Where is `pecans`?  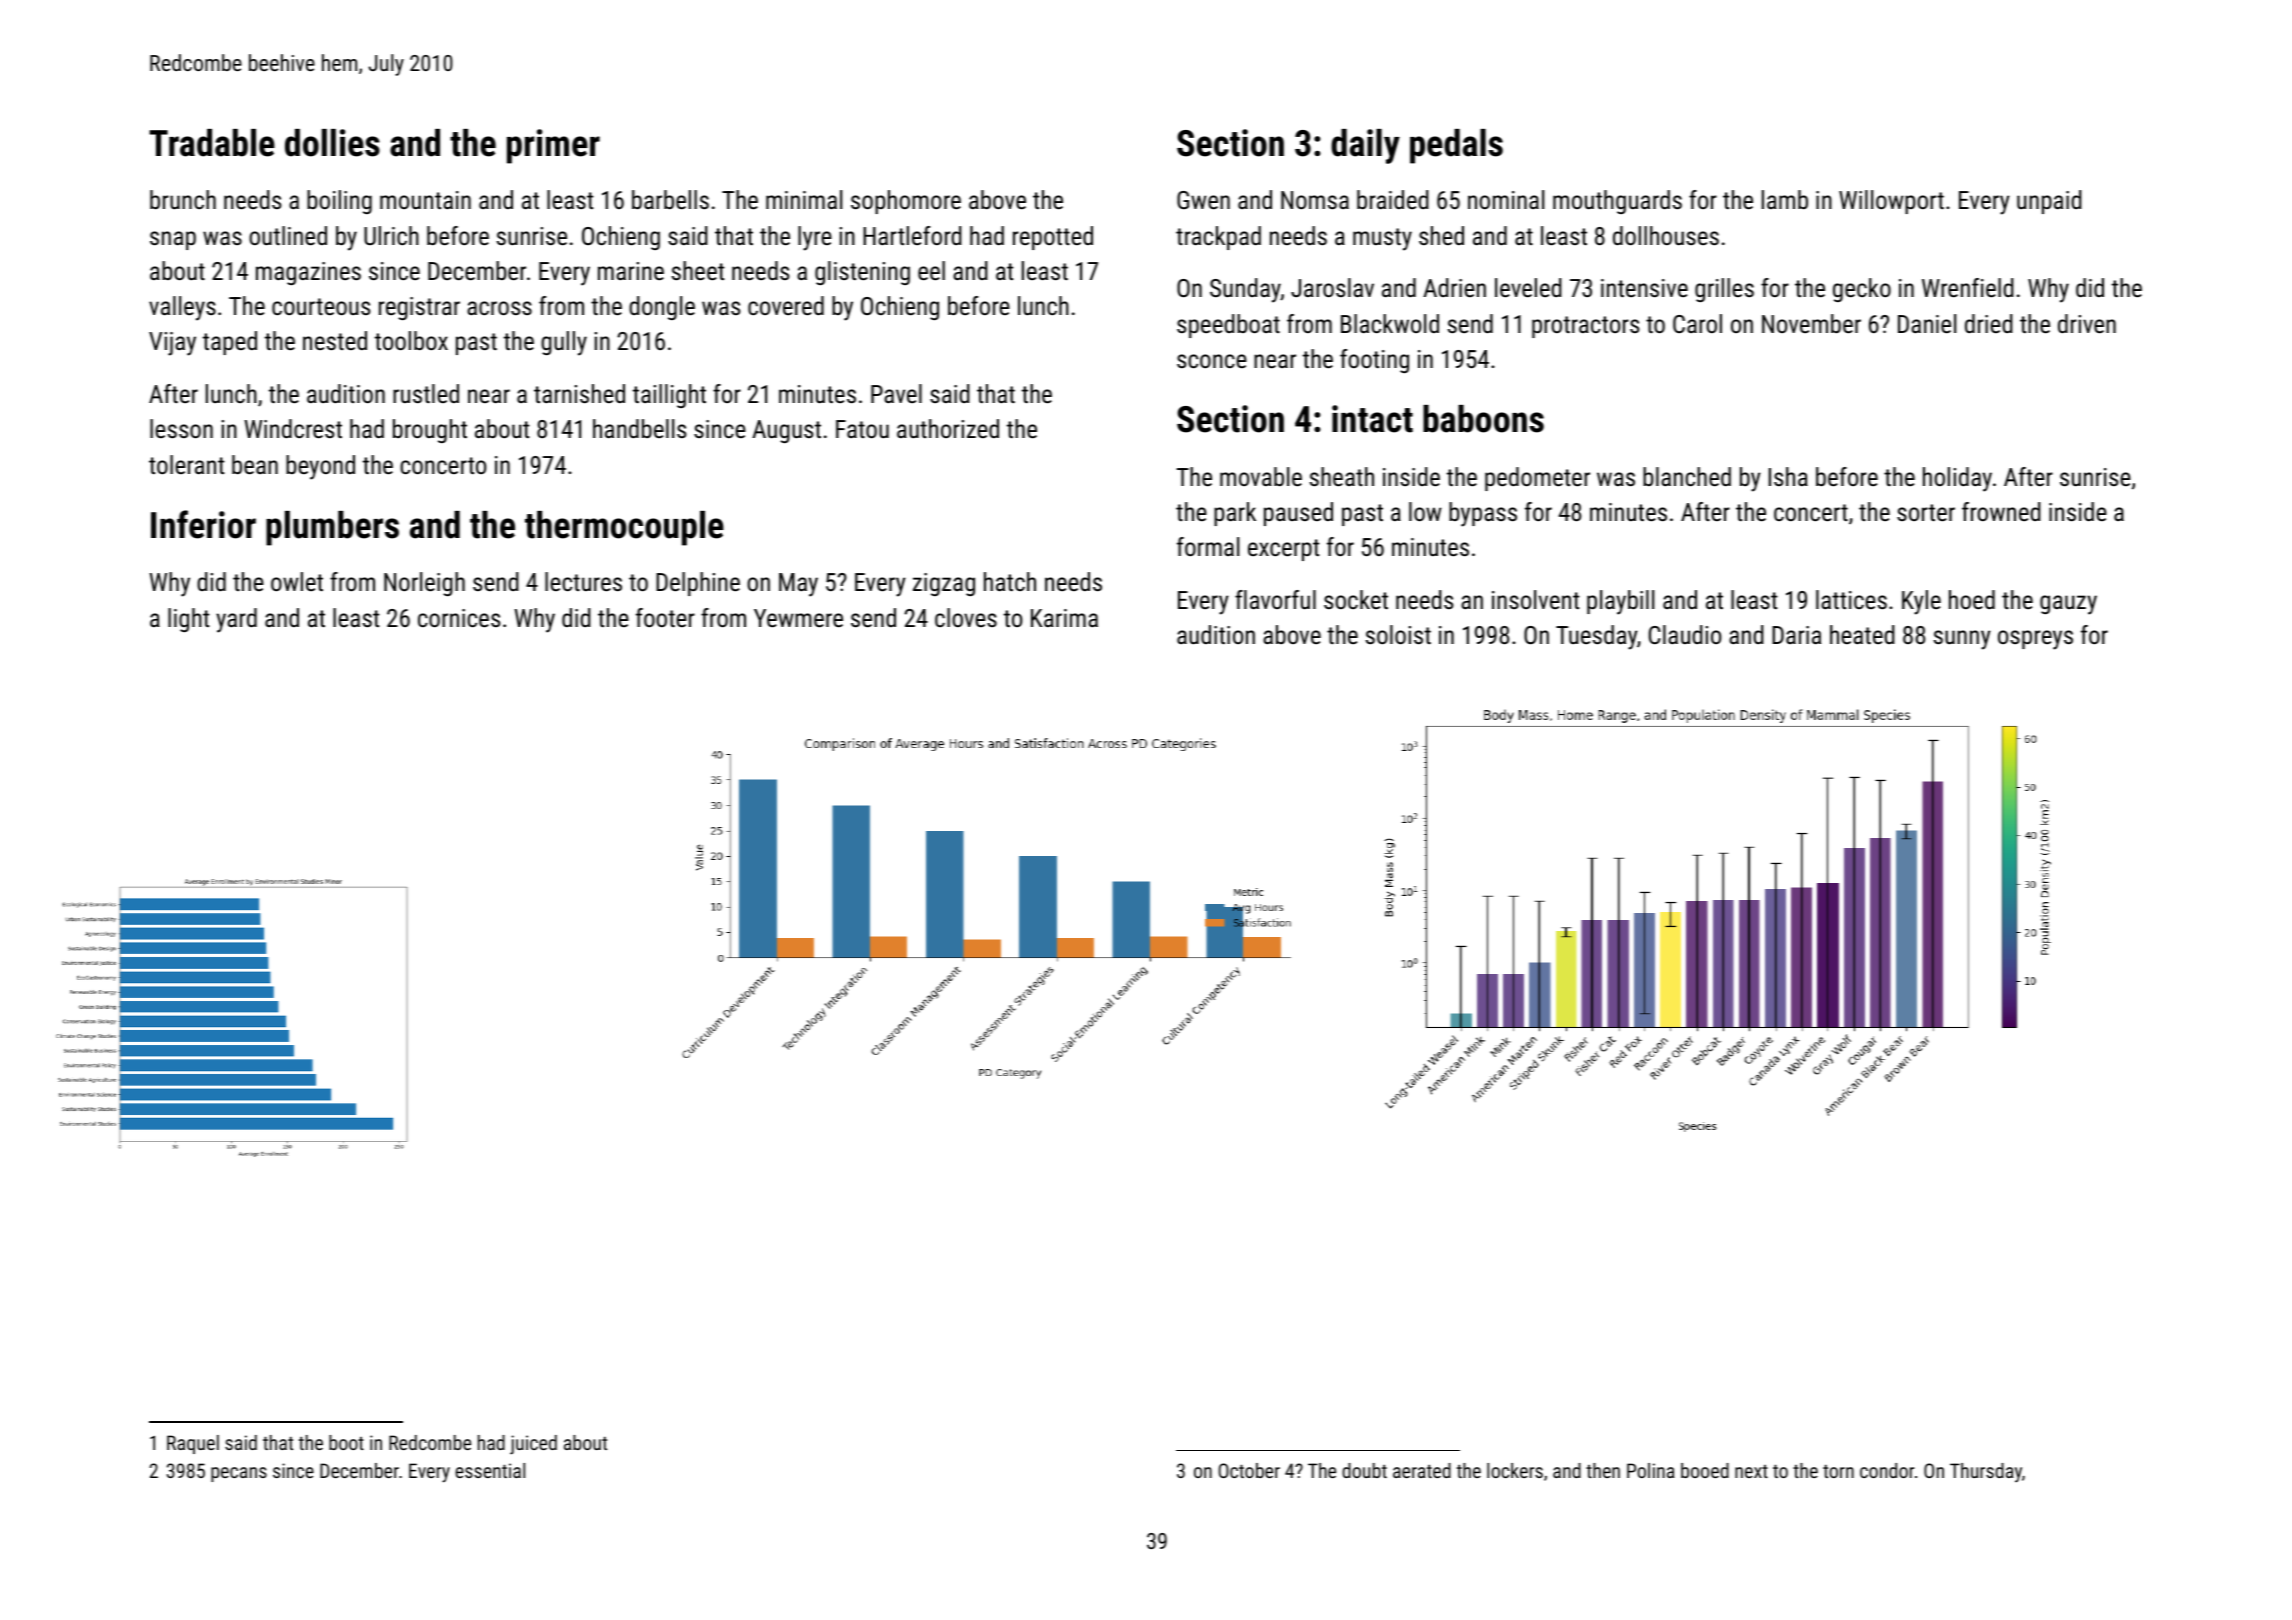 pecans is located at coordinates (239, 1474).
